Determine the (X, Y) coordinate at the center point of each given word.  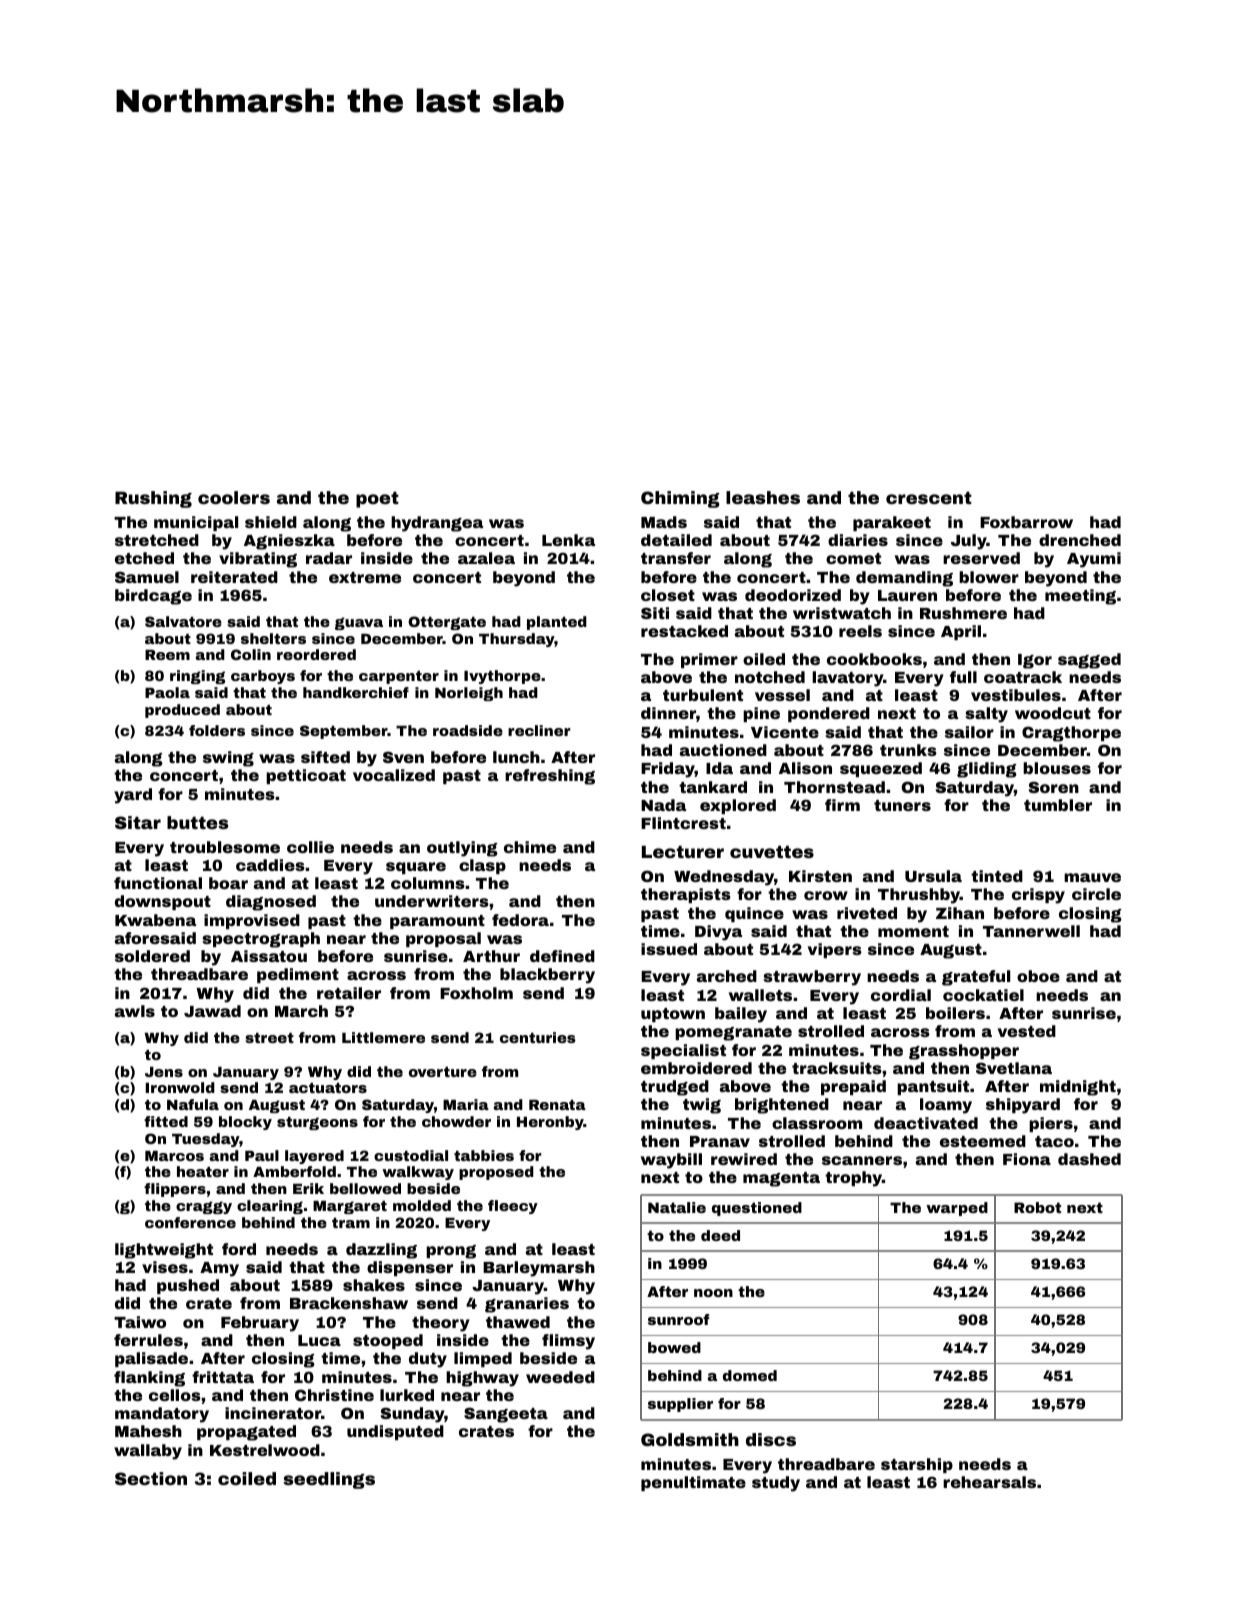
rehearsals (989, 1482)
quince (754, 914)
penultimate (693, 1483)
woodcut (1053, 713)
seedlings (329, 1480)
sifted (325, 757)
